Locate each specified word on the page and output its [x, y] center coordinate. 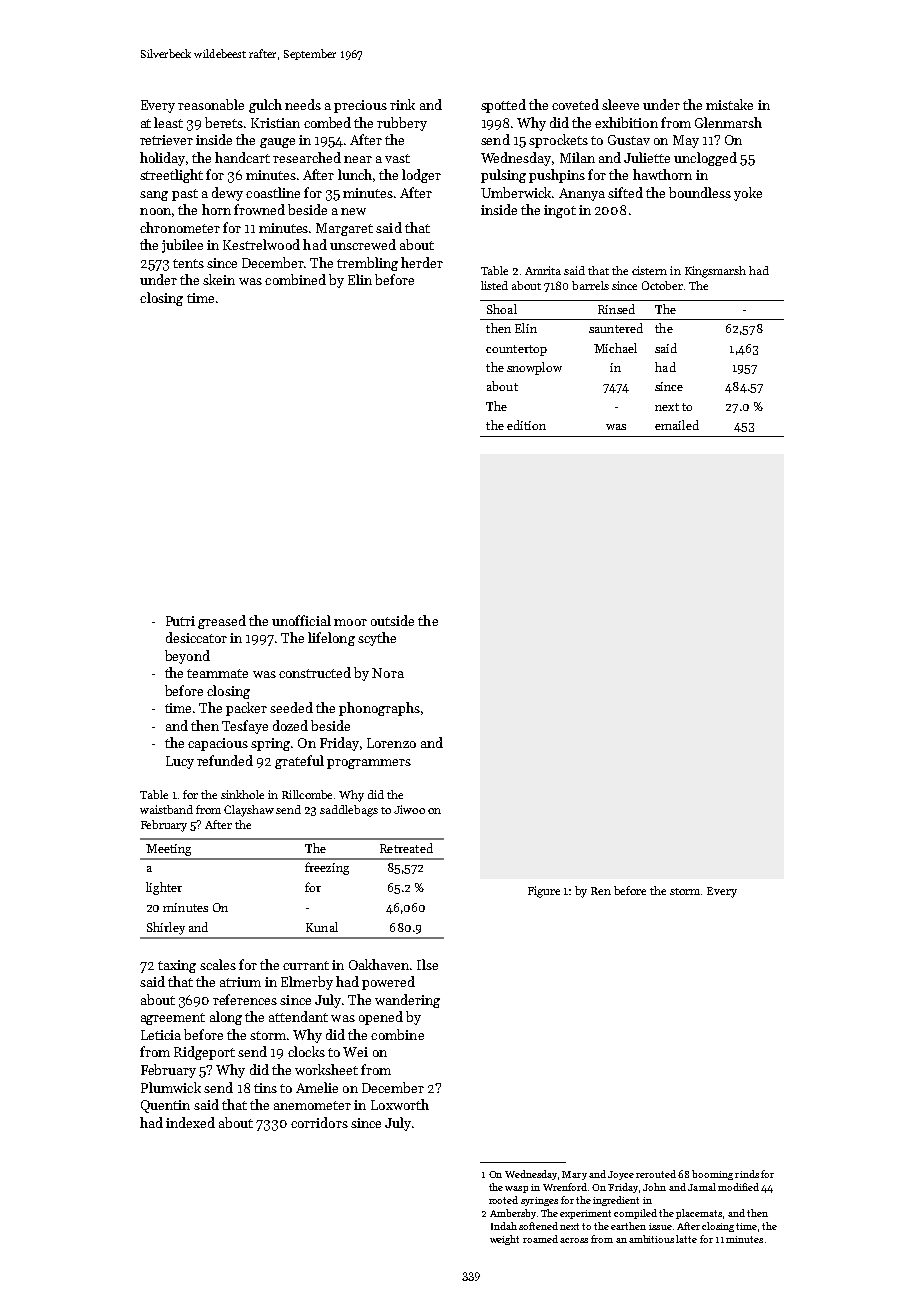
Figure [544, 892]
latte [686, 1239]
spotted [503, 106]
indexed [190, 1122]
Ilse [427, 964]
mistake [729, 104]
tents [188, 263]
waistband [166, 809]
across [574, 1240]
